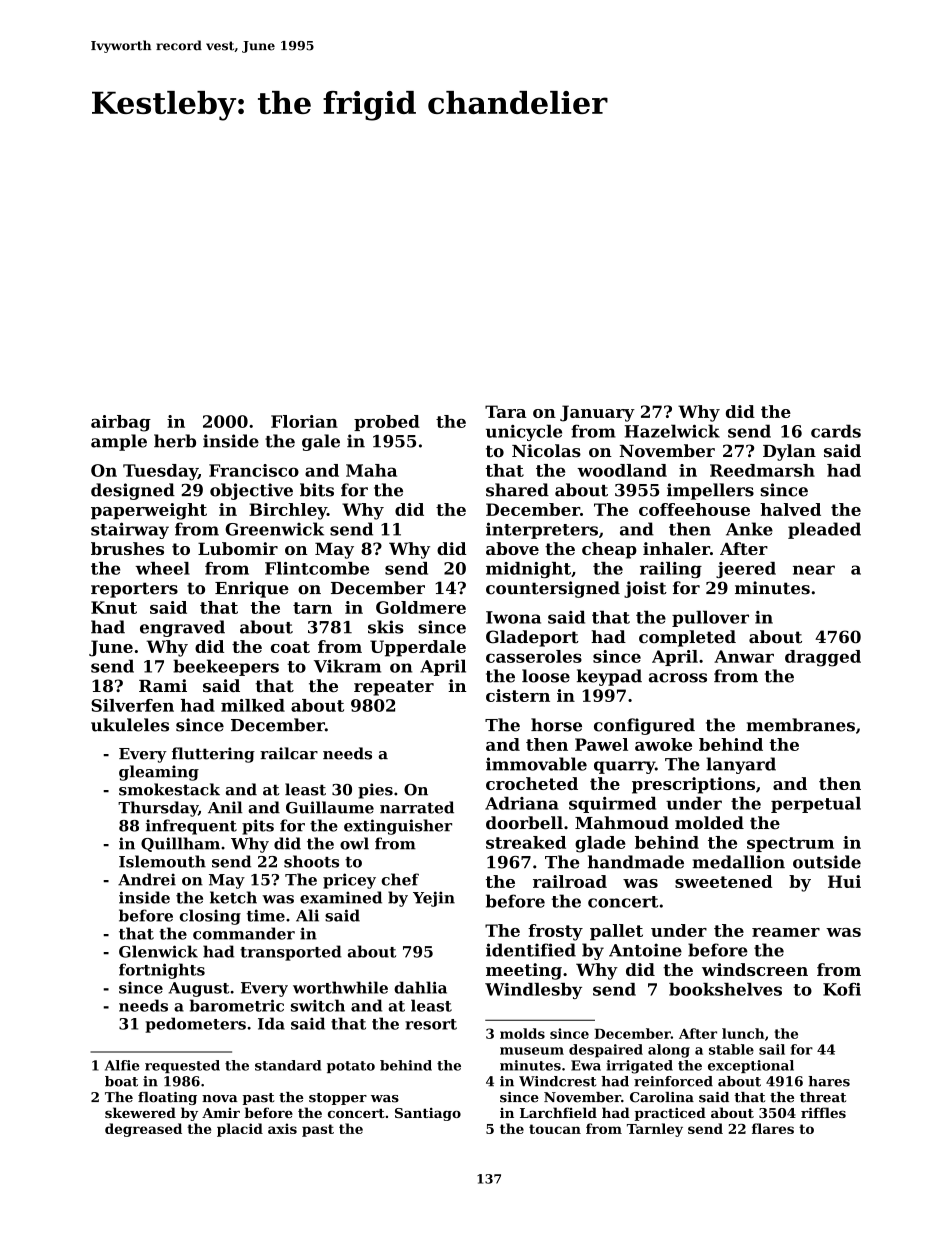 The image size is (952, 1233). What do you see at coordinates (394, 688) in the screenshot?
I see `repeater` at bounding box center [394, 688].
